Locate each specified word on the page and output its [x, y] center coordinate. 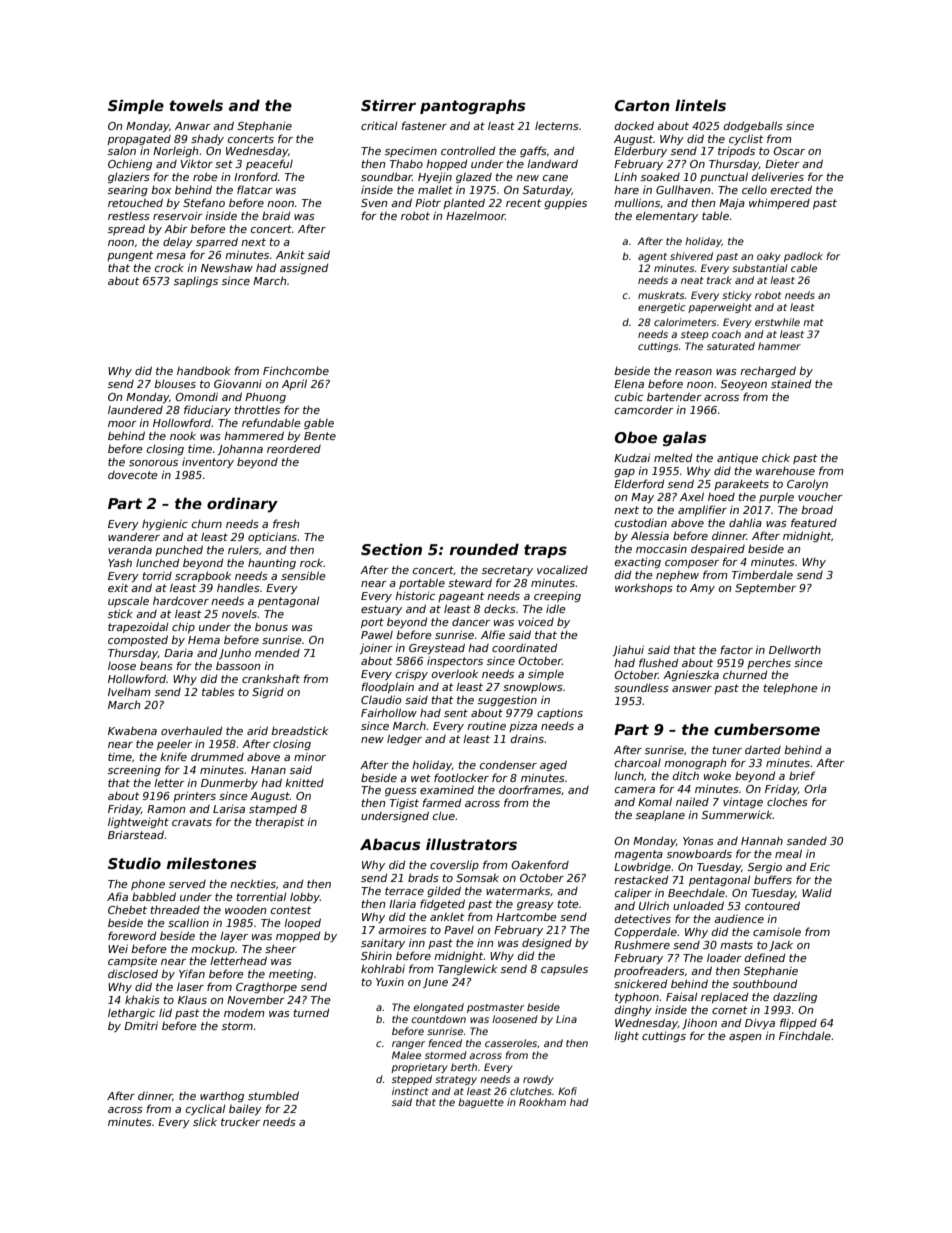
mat [813, 322]
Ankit [290, 255]
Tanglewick [467, 969]
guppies [565, 203]
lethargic [131, 1013]
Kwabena [132, 730]
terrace [404, 891]
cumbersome [767, 729]
